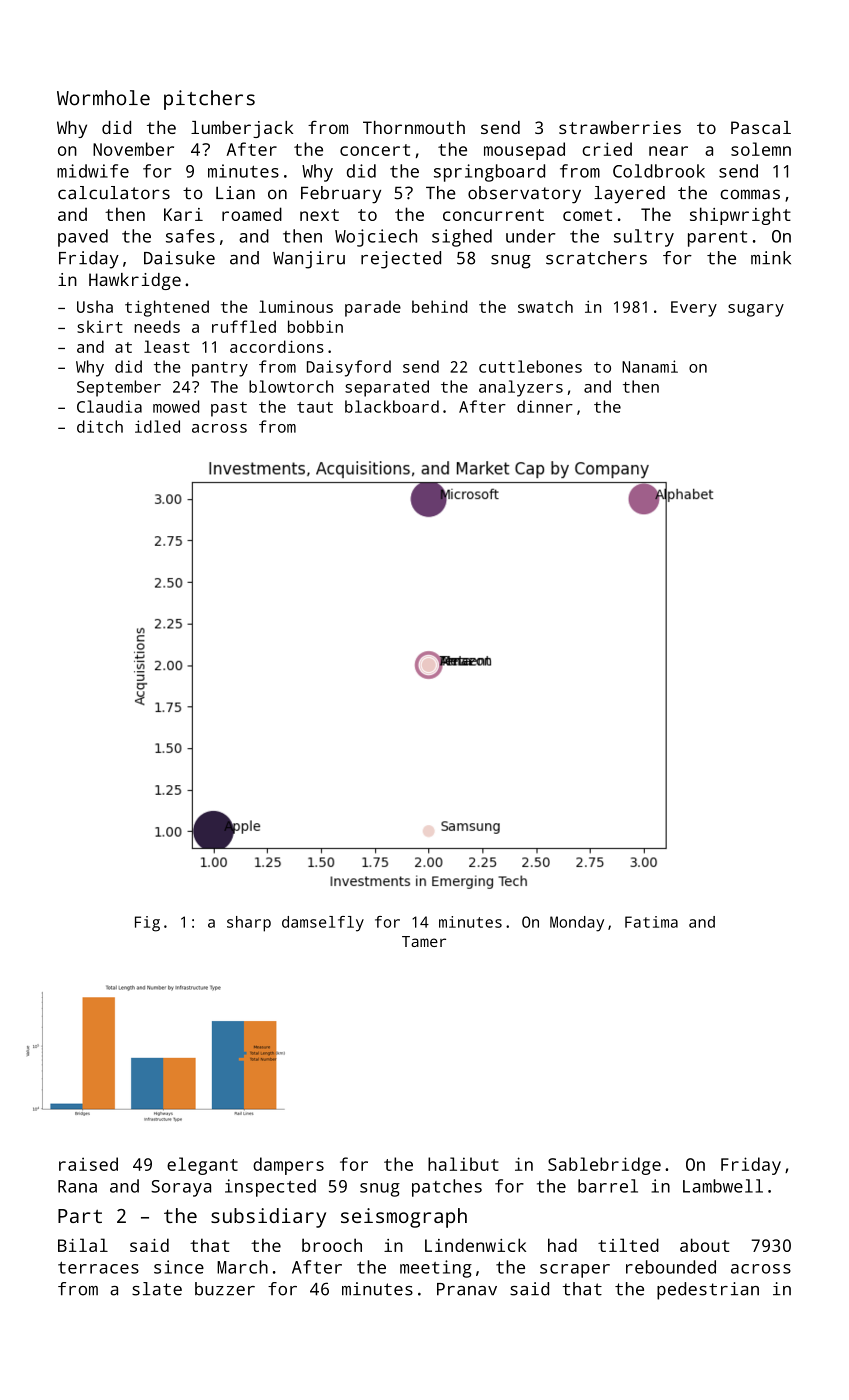 This screenshot has width=849, height=1400. What do you see at coordinates (98, 1268) in the screenshot?
I see `terraces` at bounding box center [98, 1268].
